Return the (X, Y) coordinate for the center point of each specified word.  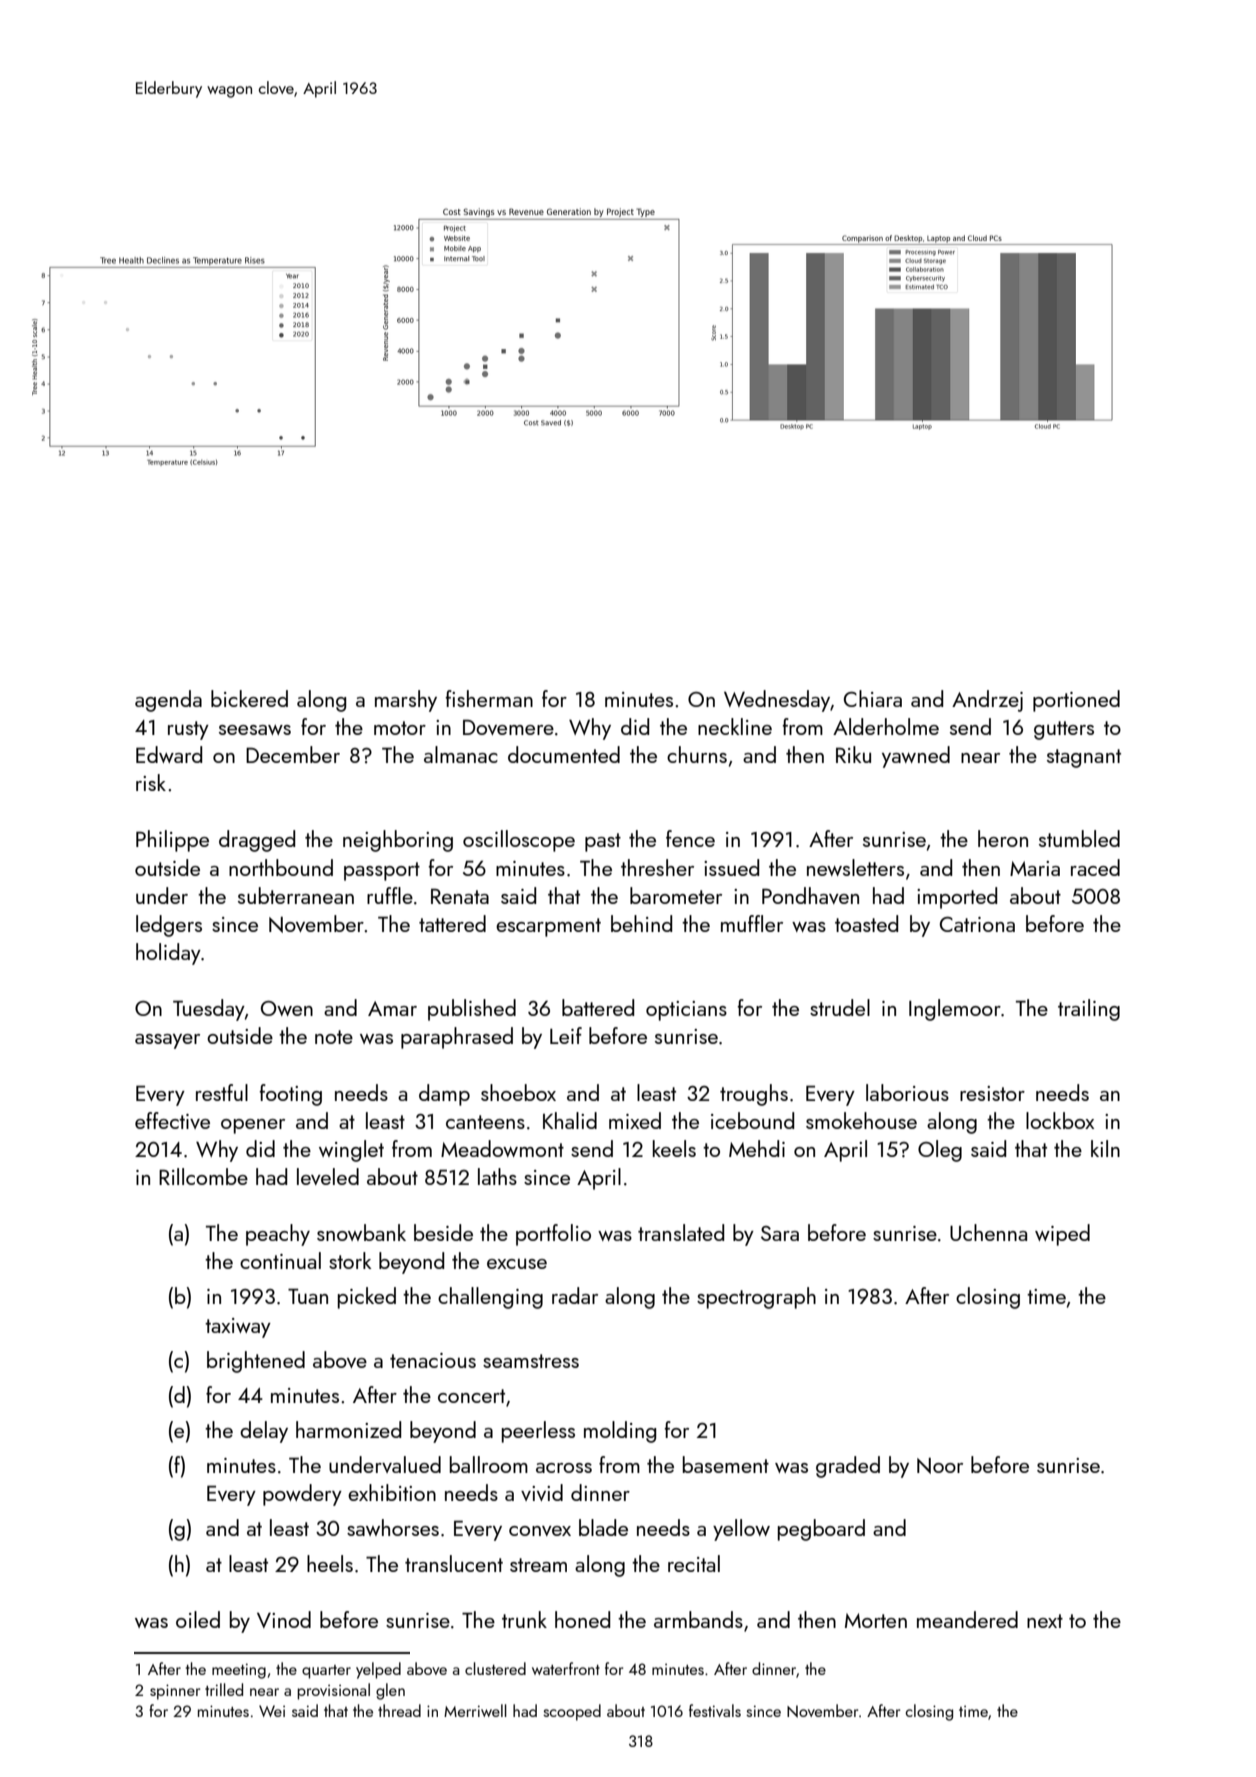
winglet (351, 1151)
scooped (572, 1712)
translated (681, 1232)
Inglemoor (955, 1010)
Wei (272, 1711)
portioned (1076, 701)
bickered (249, 698)
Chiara (873, 698)
